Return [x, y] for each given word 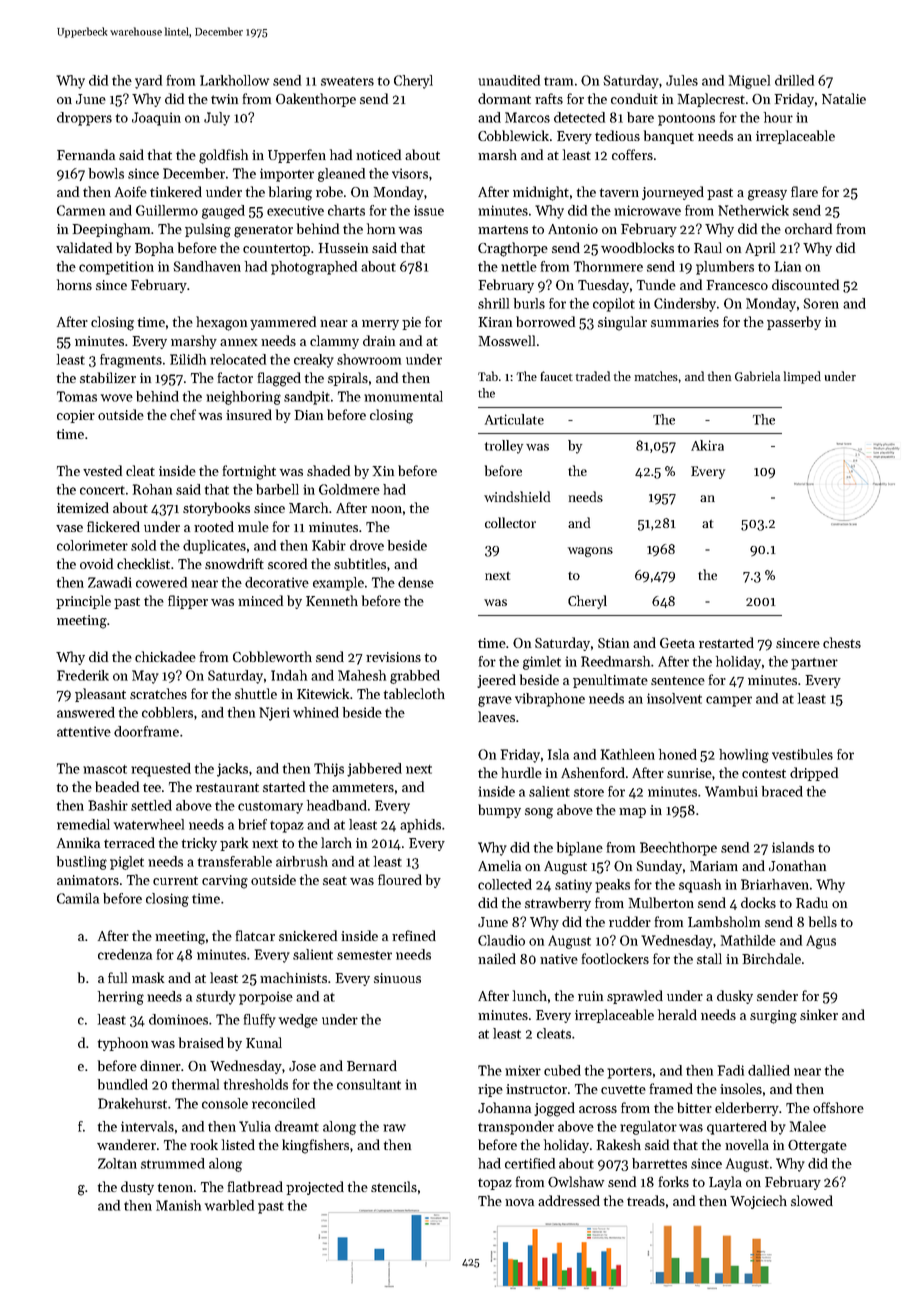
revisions [393, 657]
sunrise [689, 773]
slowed [812, 1200]
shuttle [256, 693]
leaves [496, 716]
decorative [277, 582]
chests [842, 642]
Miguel [749, 82]
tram [558, 81]
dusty [137, 1188]
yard [148, 82]
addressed [569, 1200]
